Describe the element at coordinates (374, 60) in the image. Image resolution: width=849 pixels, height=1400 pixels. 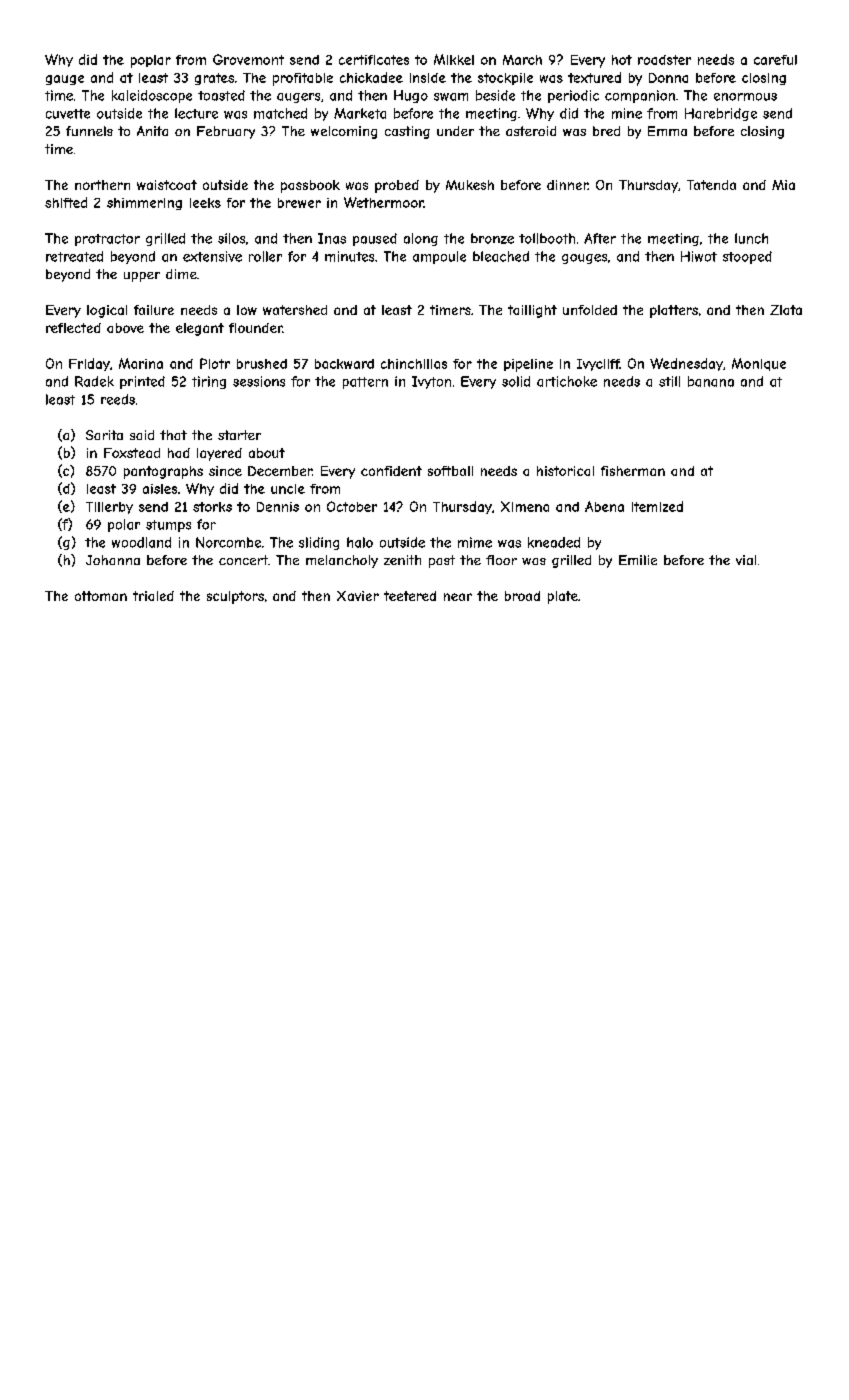
I see `certificates` at that location.
